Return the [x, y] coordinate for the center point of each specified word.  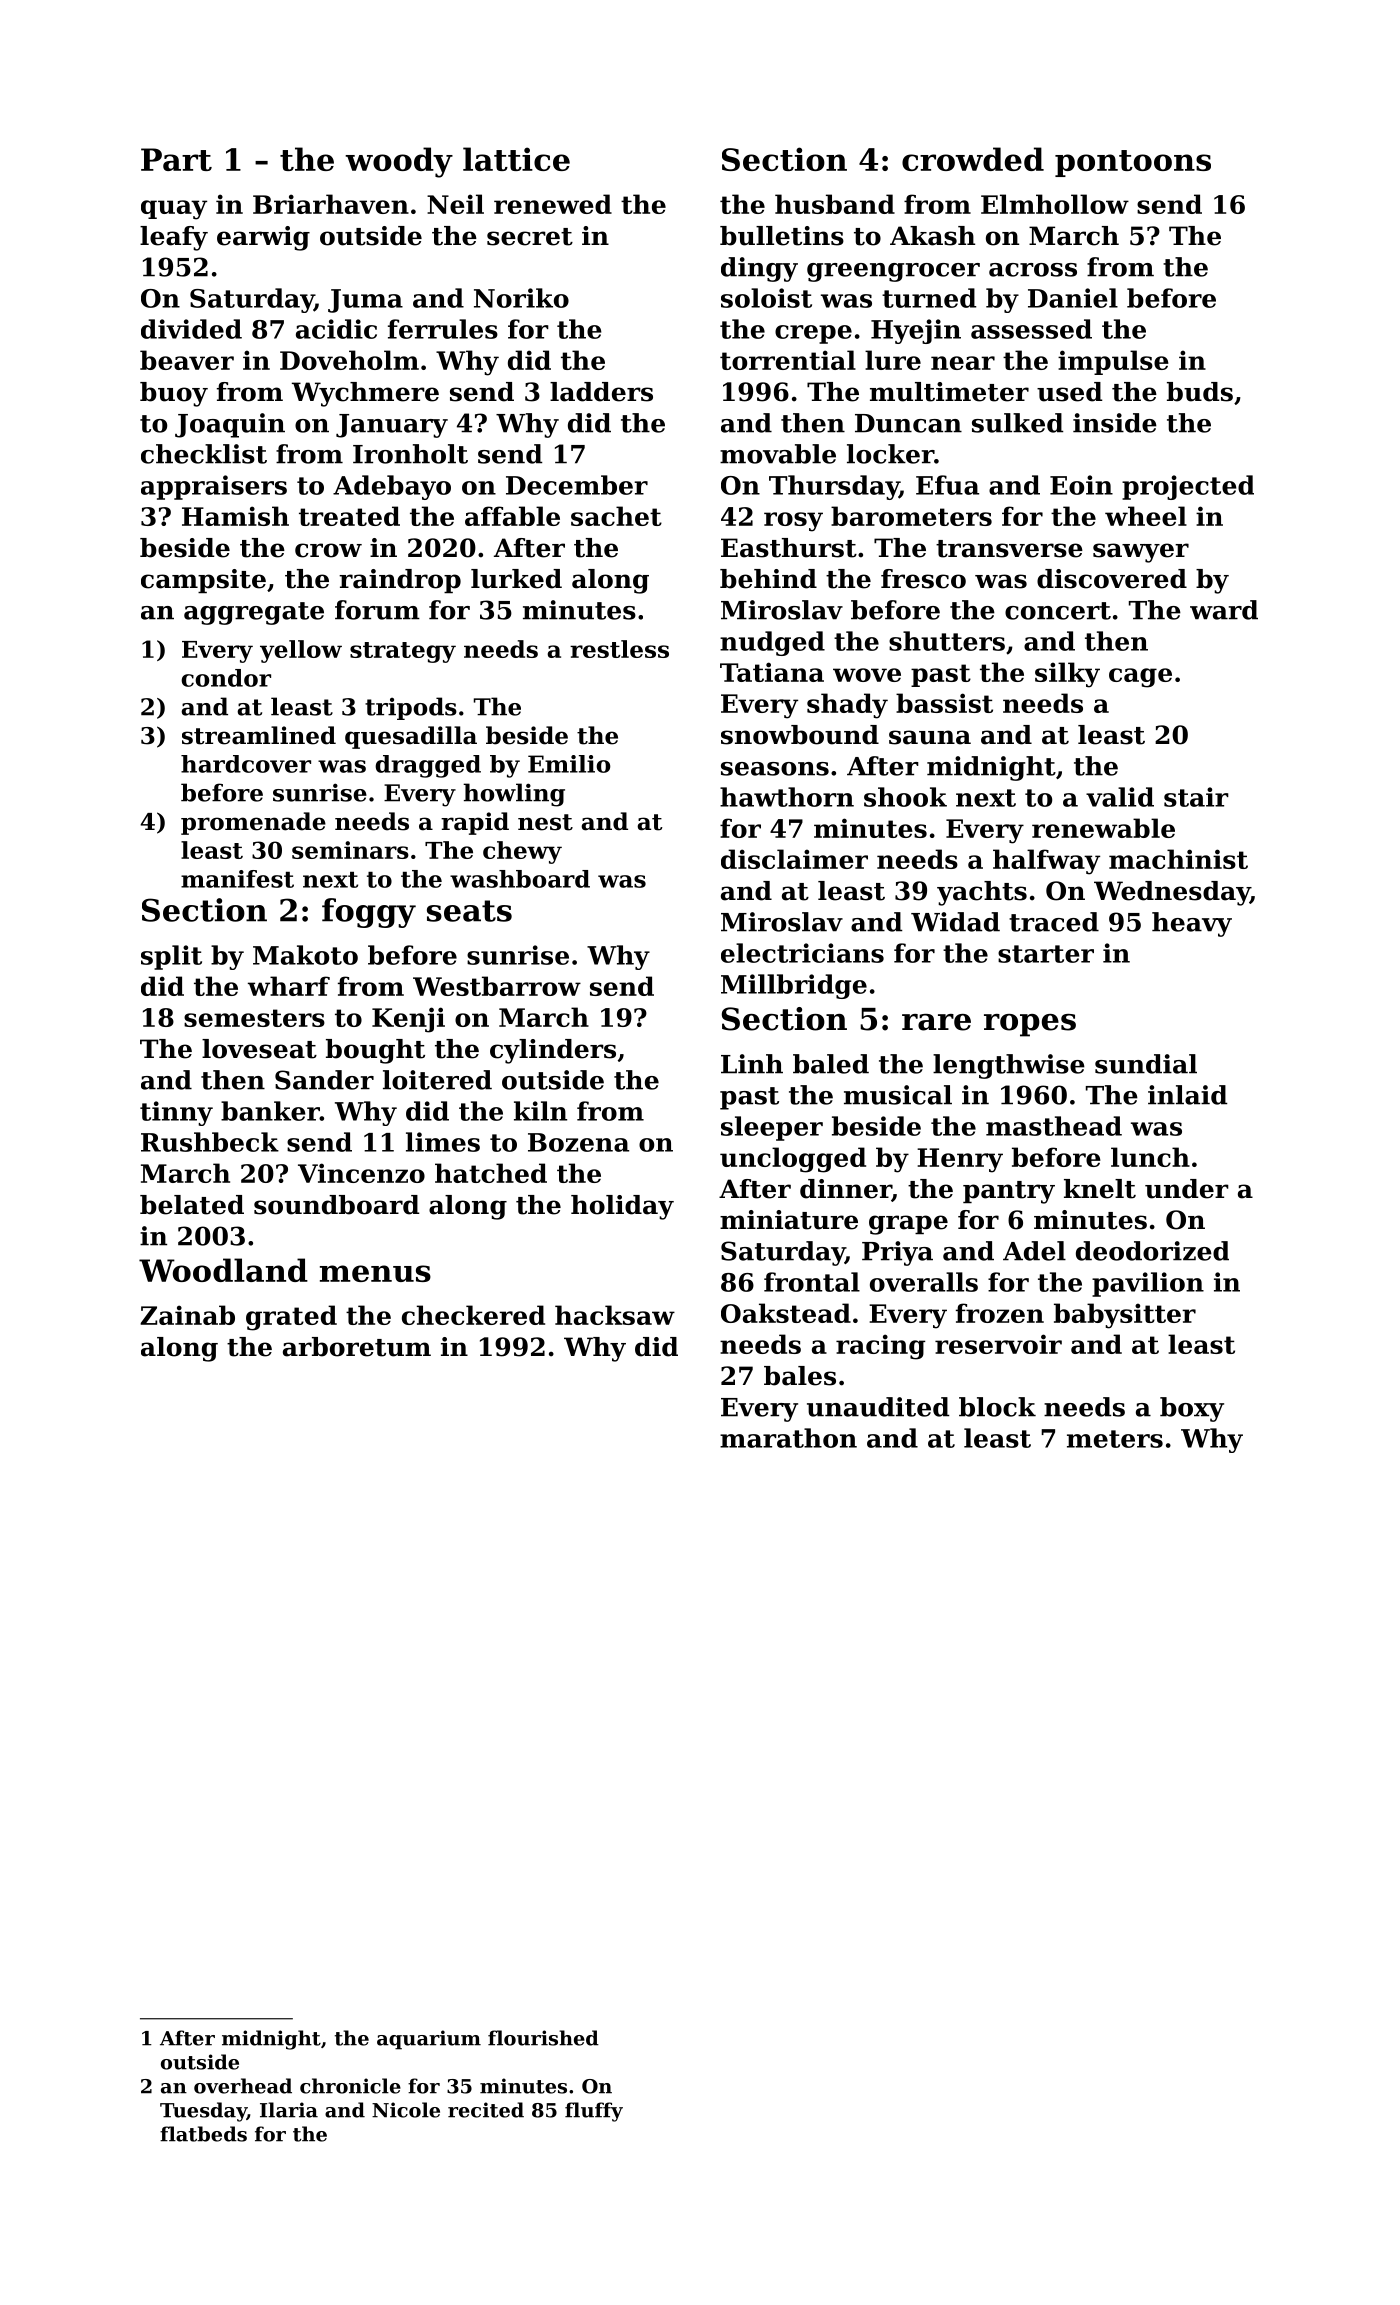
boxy [1192, 1409]
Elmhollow [1055, 204]
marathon [788, 1438]
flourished [543, 2038]
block [997, 1407]
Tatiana [772, 672]
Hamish [235, 516]
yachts [982, 893]
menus [375, 1273]
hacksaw [615, 1315]
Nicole [406, 2110]
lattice [516, 159]
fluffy [594, 2112]
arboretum [357, 1347]
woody [399, 162]
